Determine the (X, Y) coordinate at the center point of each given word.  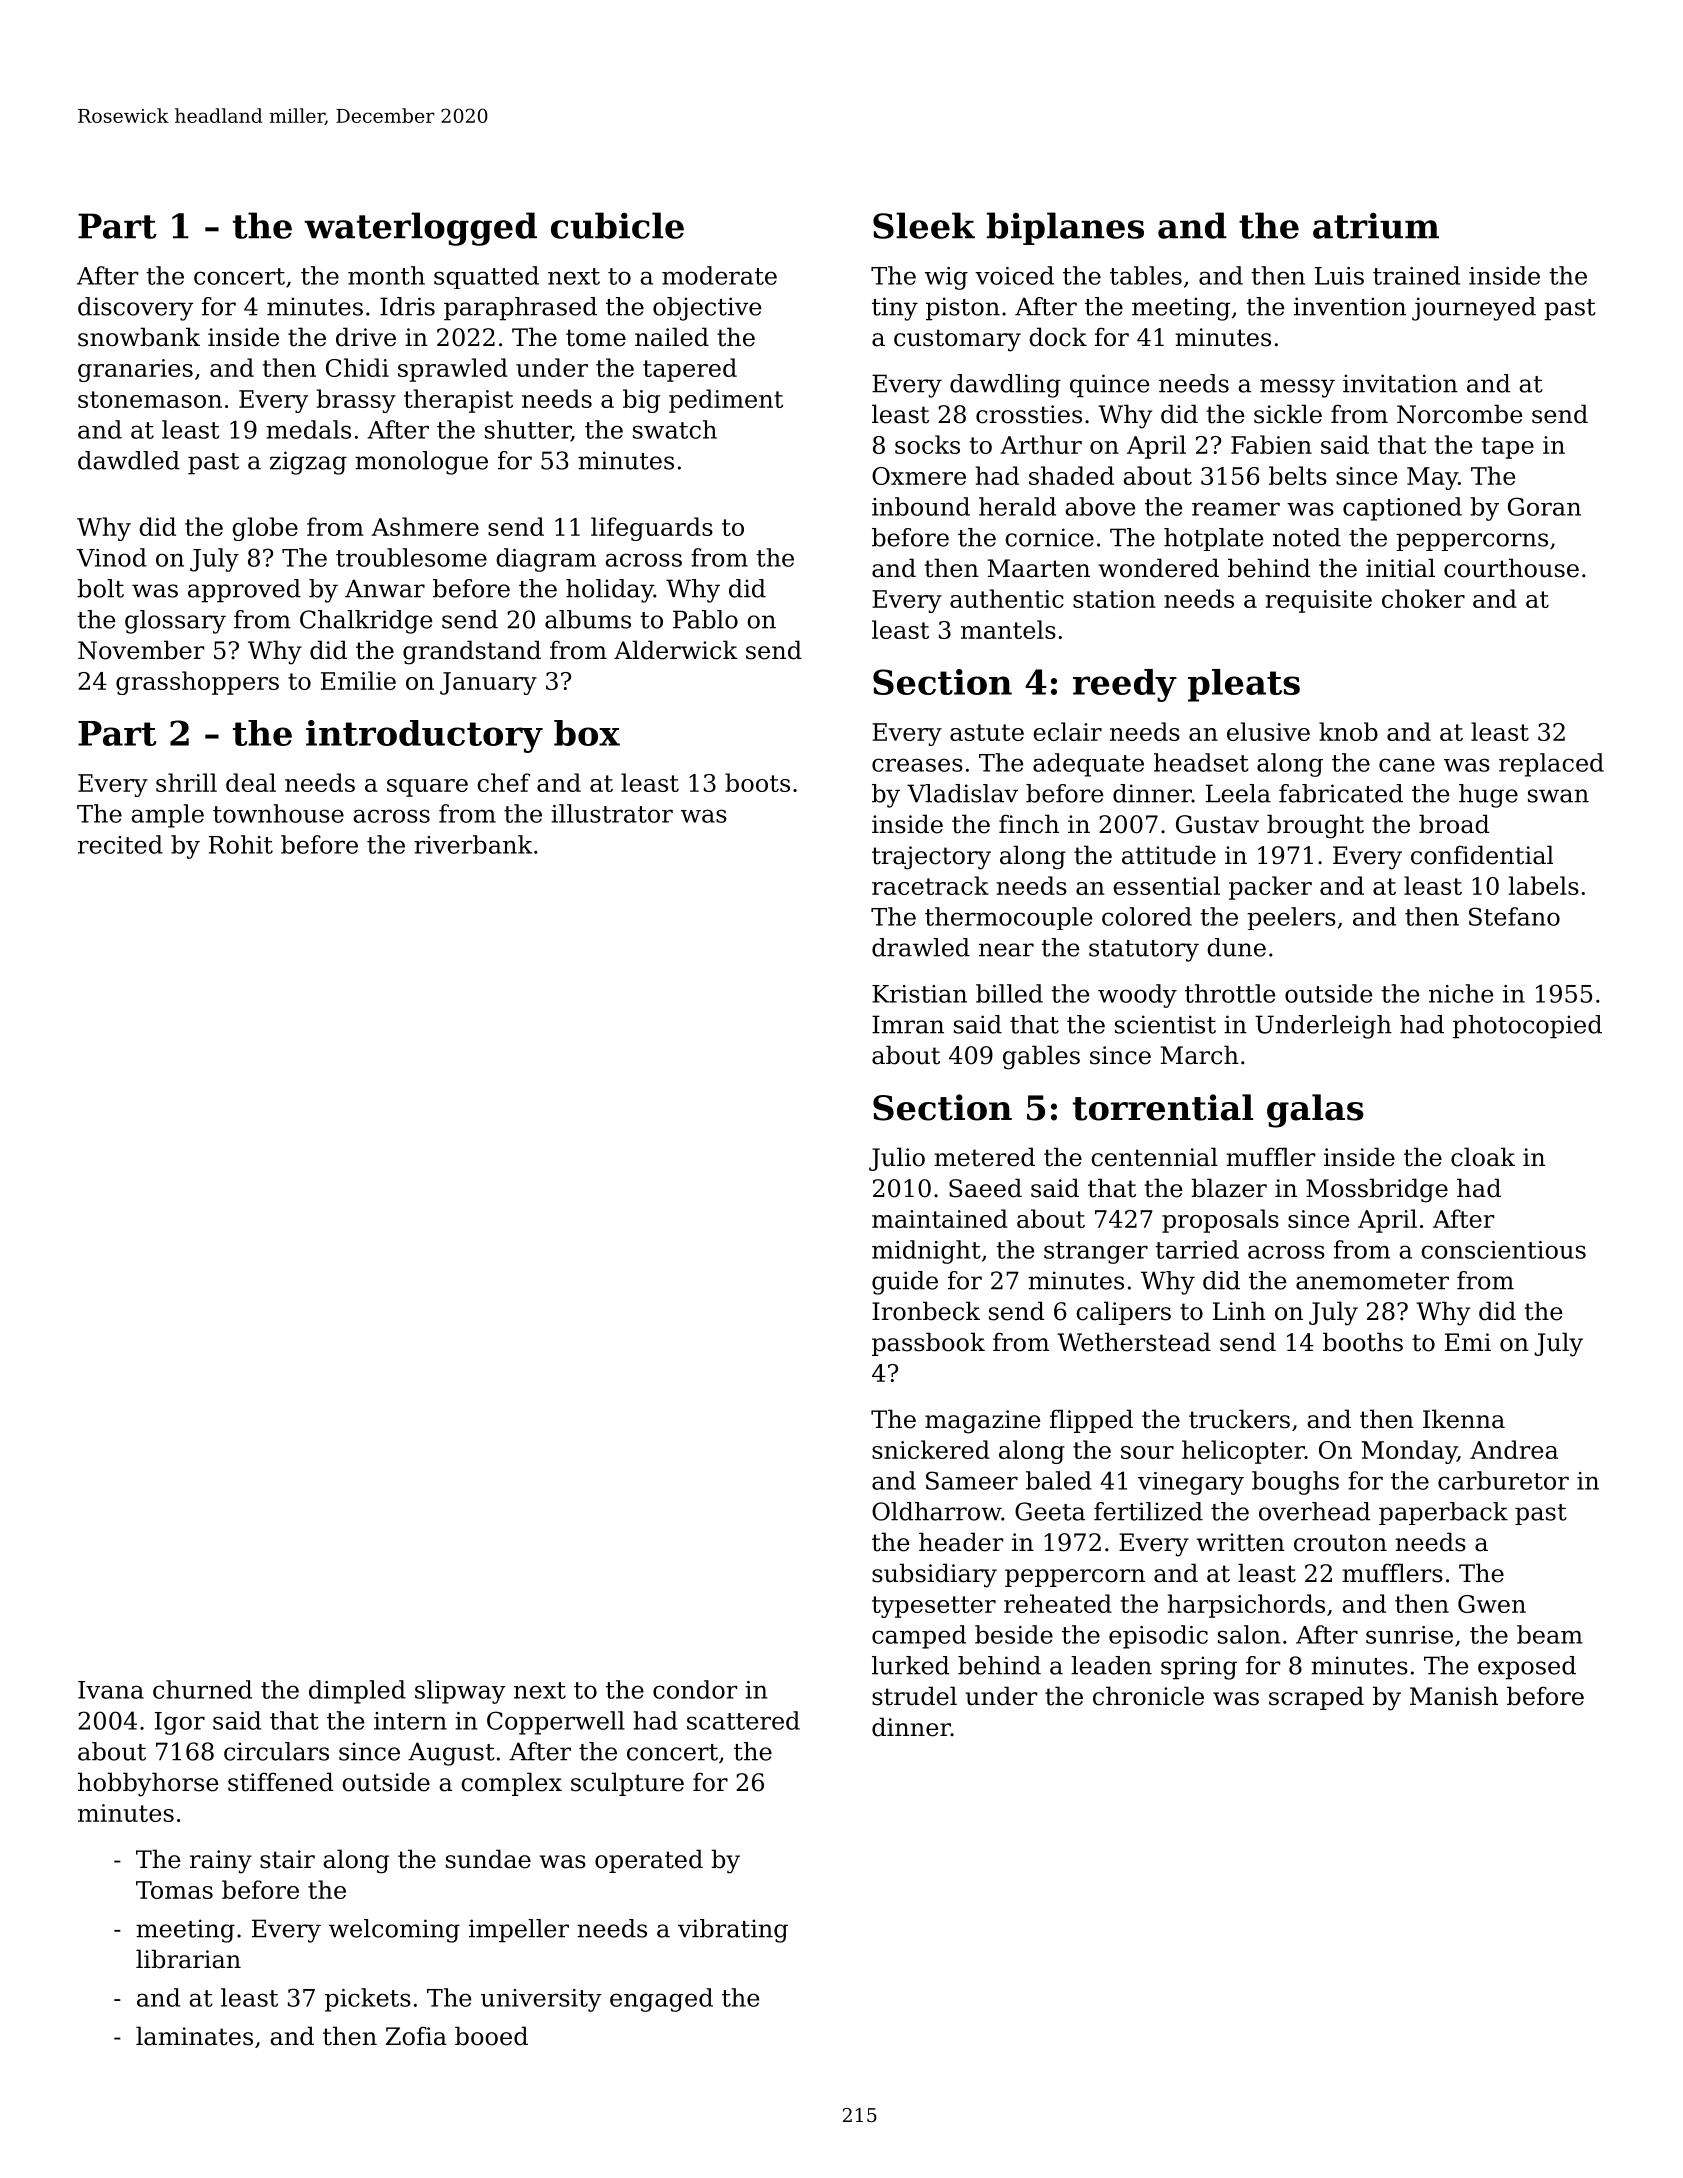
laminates (194, 2036)
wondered (1158, 568)
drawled (921, 947)
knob (1348, 731)
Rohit (241, 844)
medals (308, 429)
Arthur (1041, 444)
